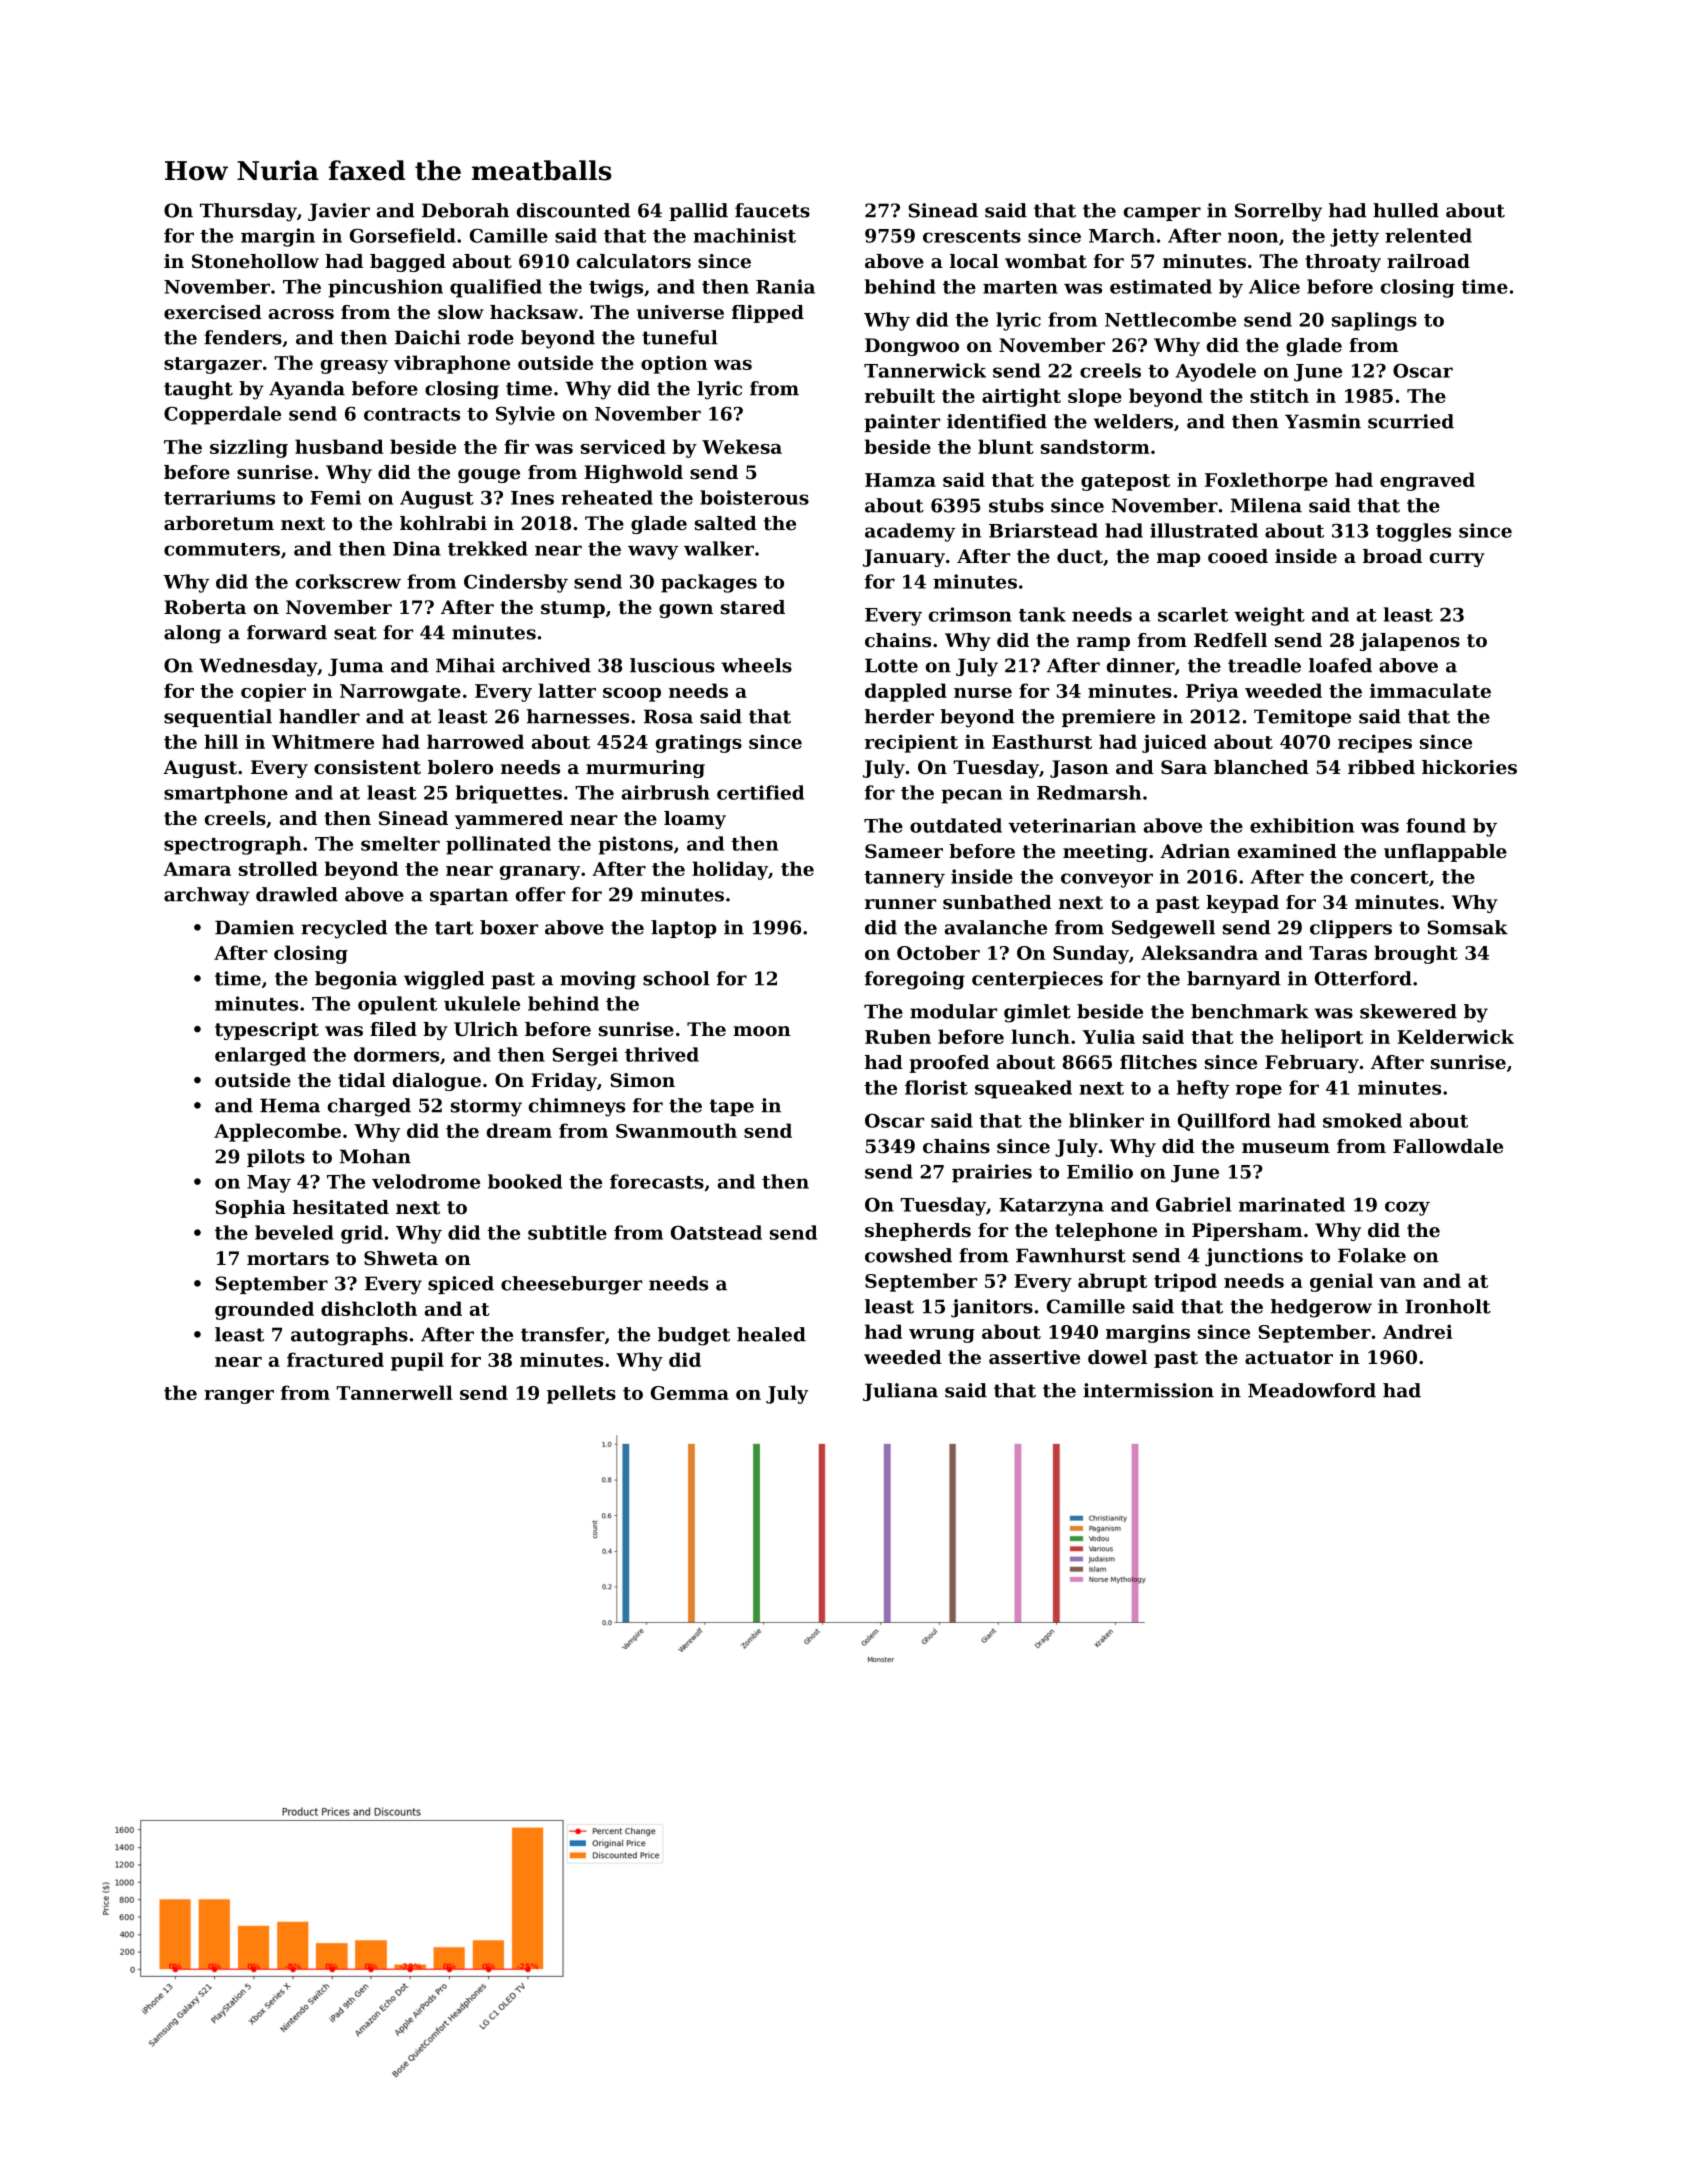 Image resolution: width=1683 pixels, height=2178 pixels. Describe the element at coordinates (754, 497) in the screenshot. I see `boisterous` at that location.
